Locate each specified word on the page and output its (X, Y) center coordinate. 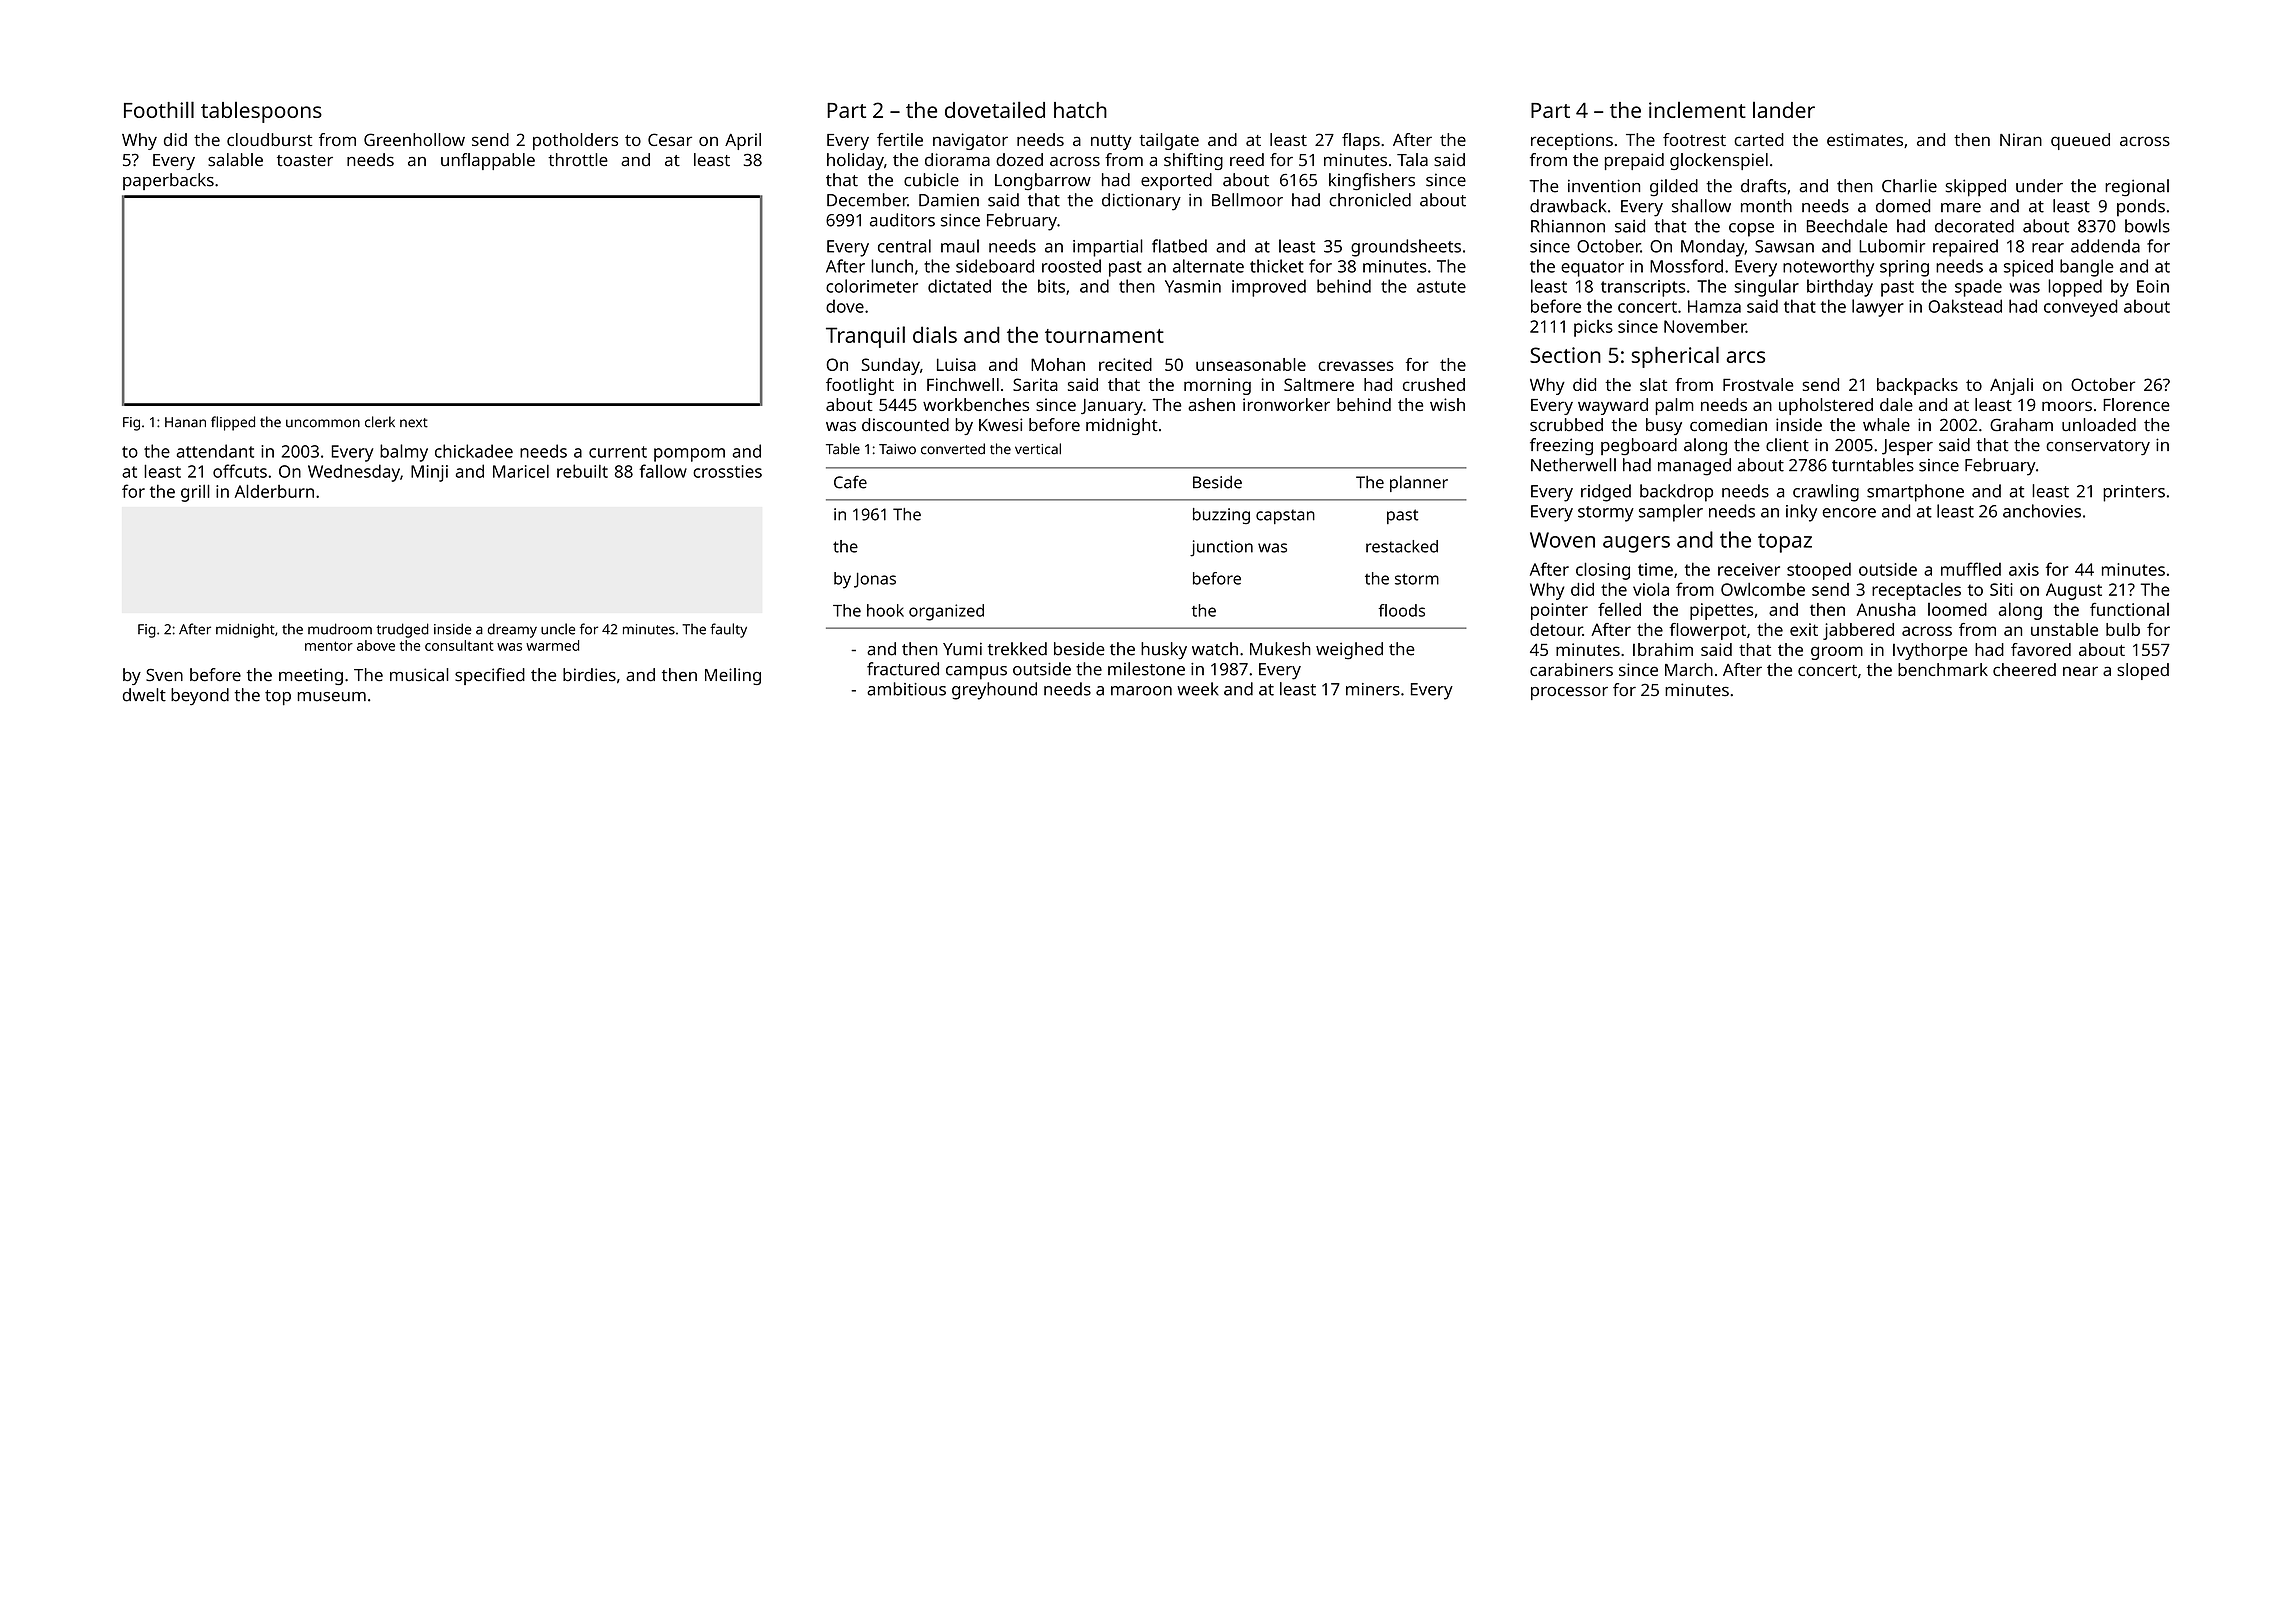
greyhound (994, 691)
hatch (1080, 110)
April (743, 141)
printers (2134, 493)
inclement (1697, 110)
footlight (860, 386)
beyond (200, 697)
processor (1569, 693)
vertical (1038, 449)
